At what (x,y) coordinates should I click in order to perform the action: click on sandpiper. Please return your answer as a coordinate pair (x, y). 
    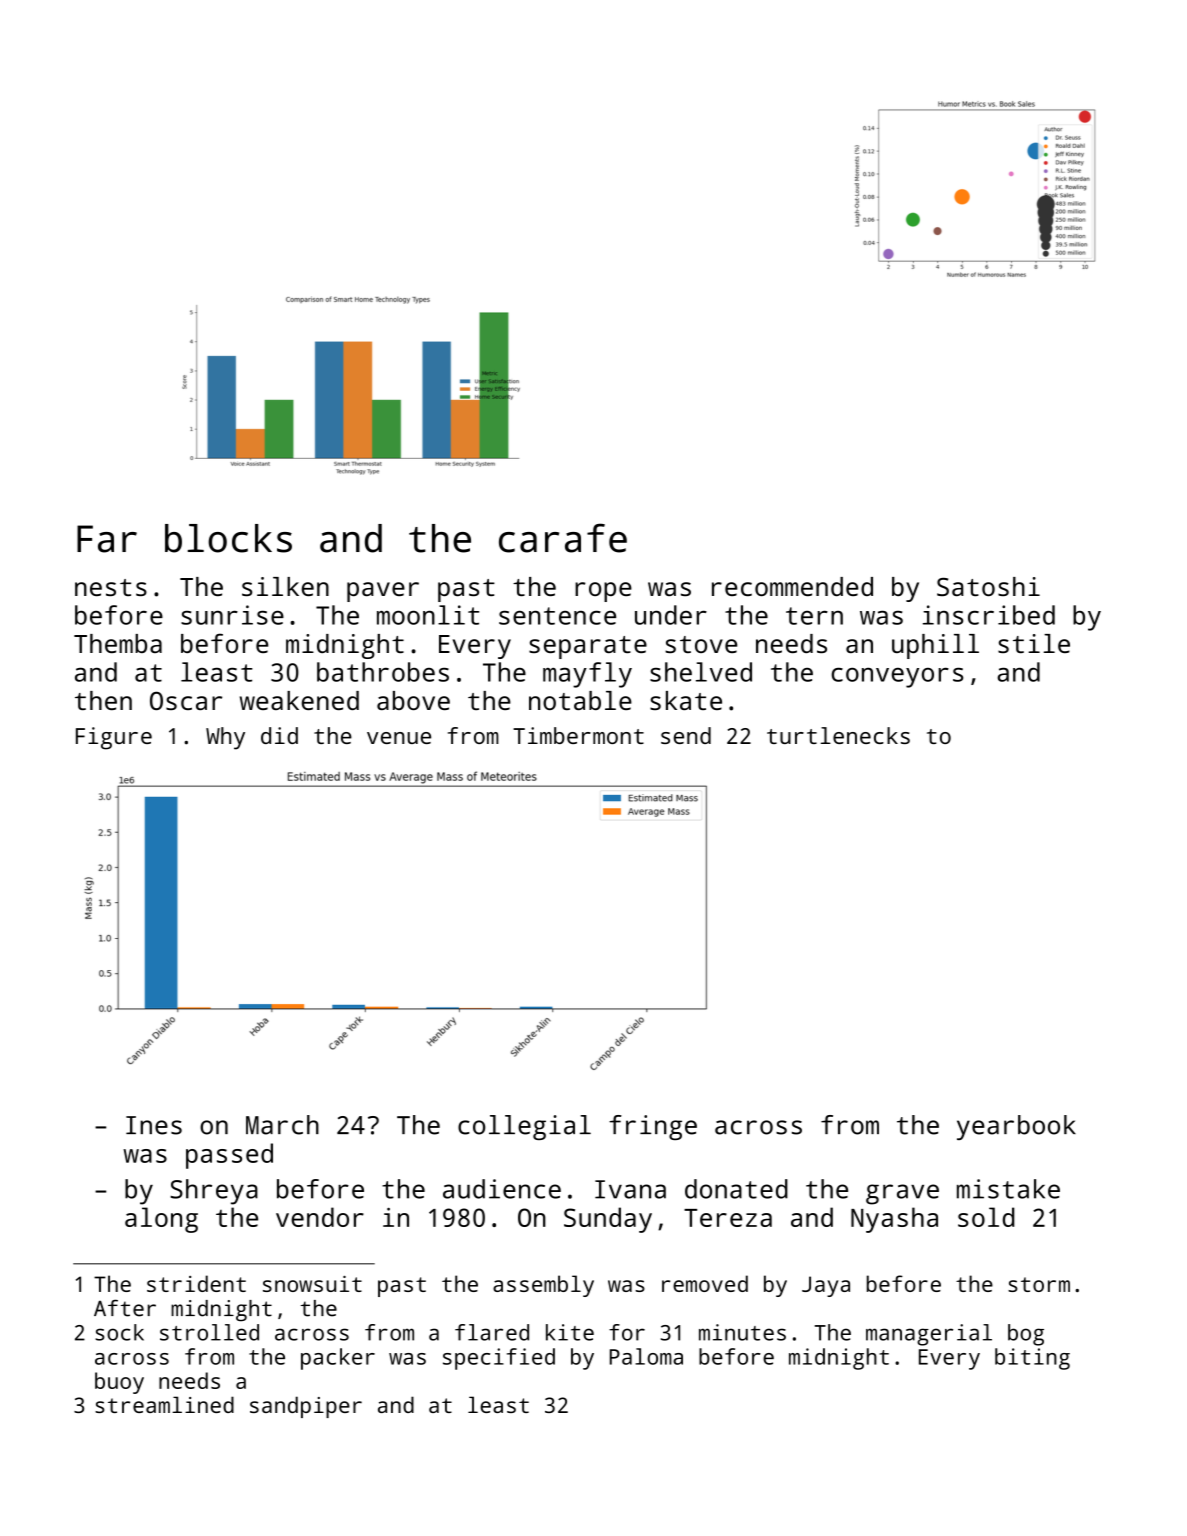
    Looking at the image, I should click on (306, 1407).
